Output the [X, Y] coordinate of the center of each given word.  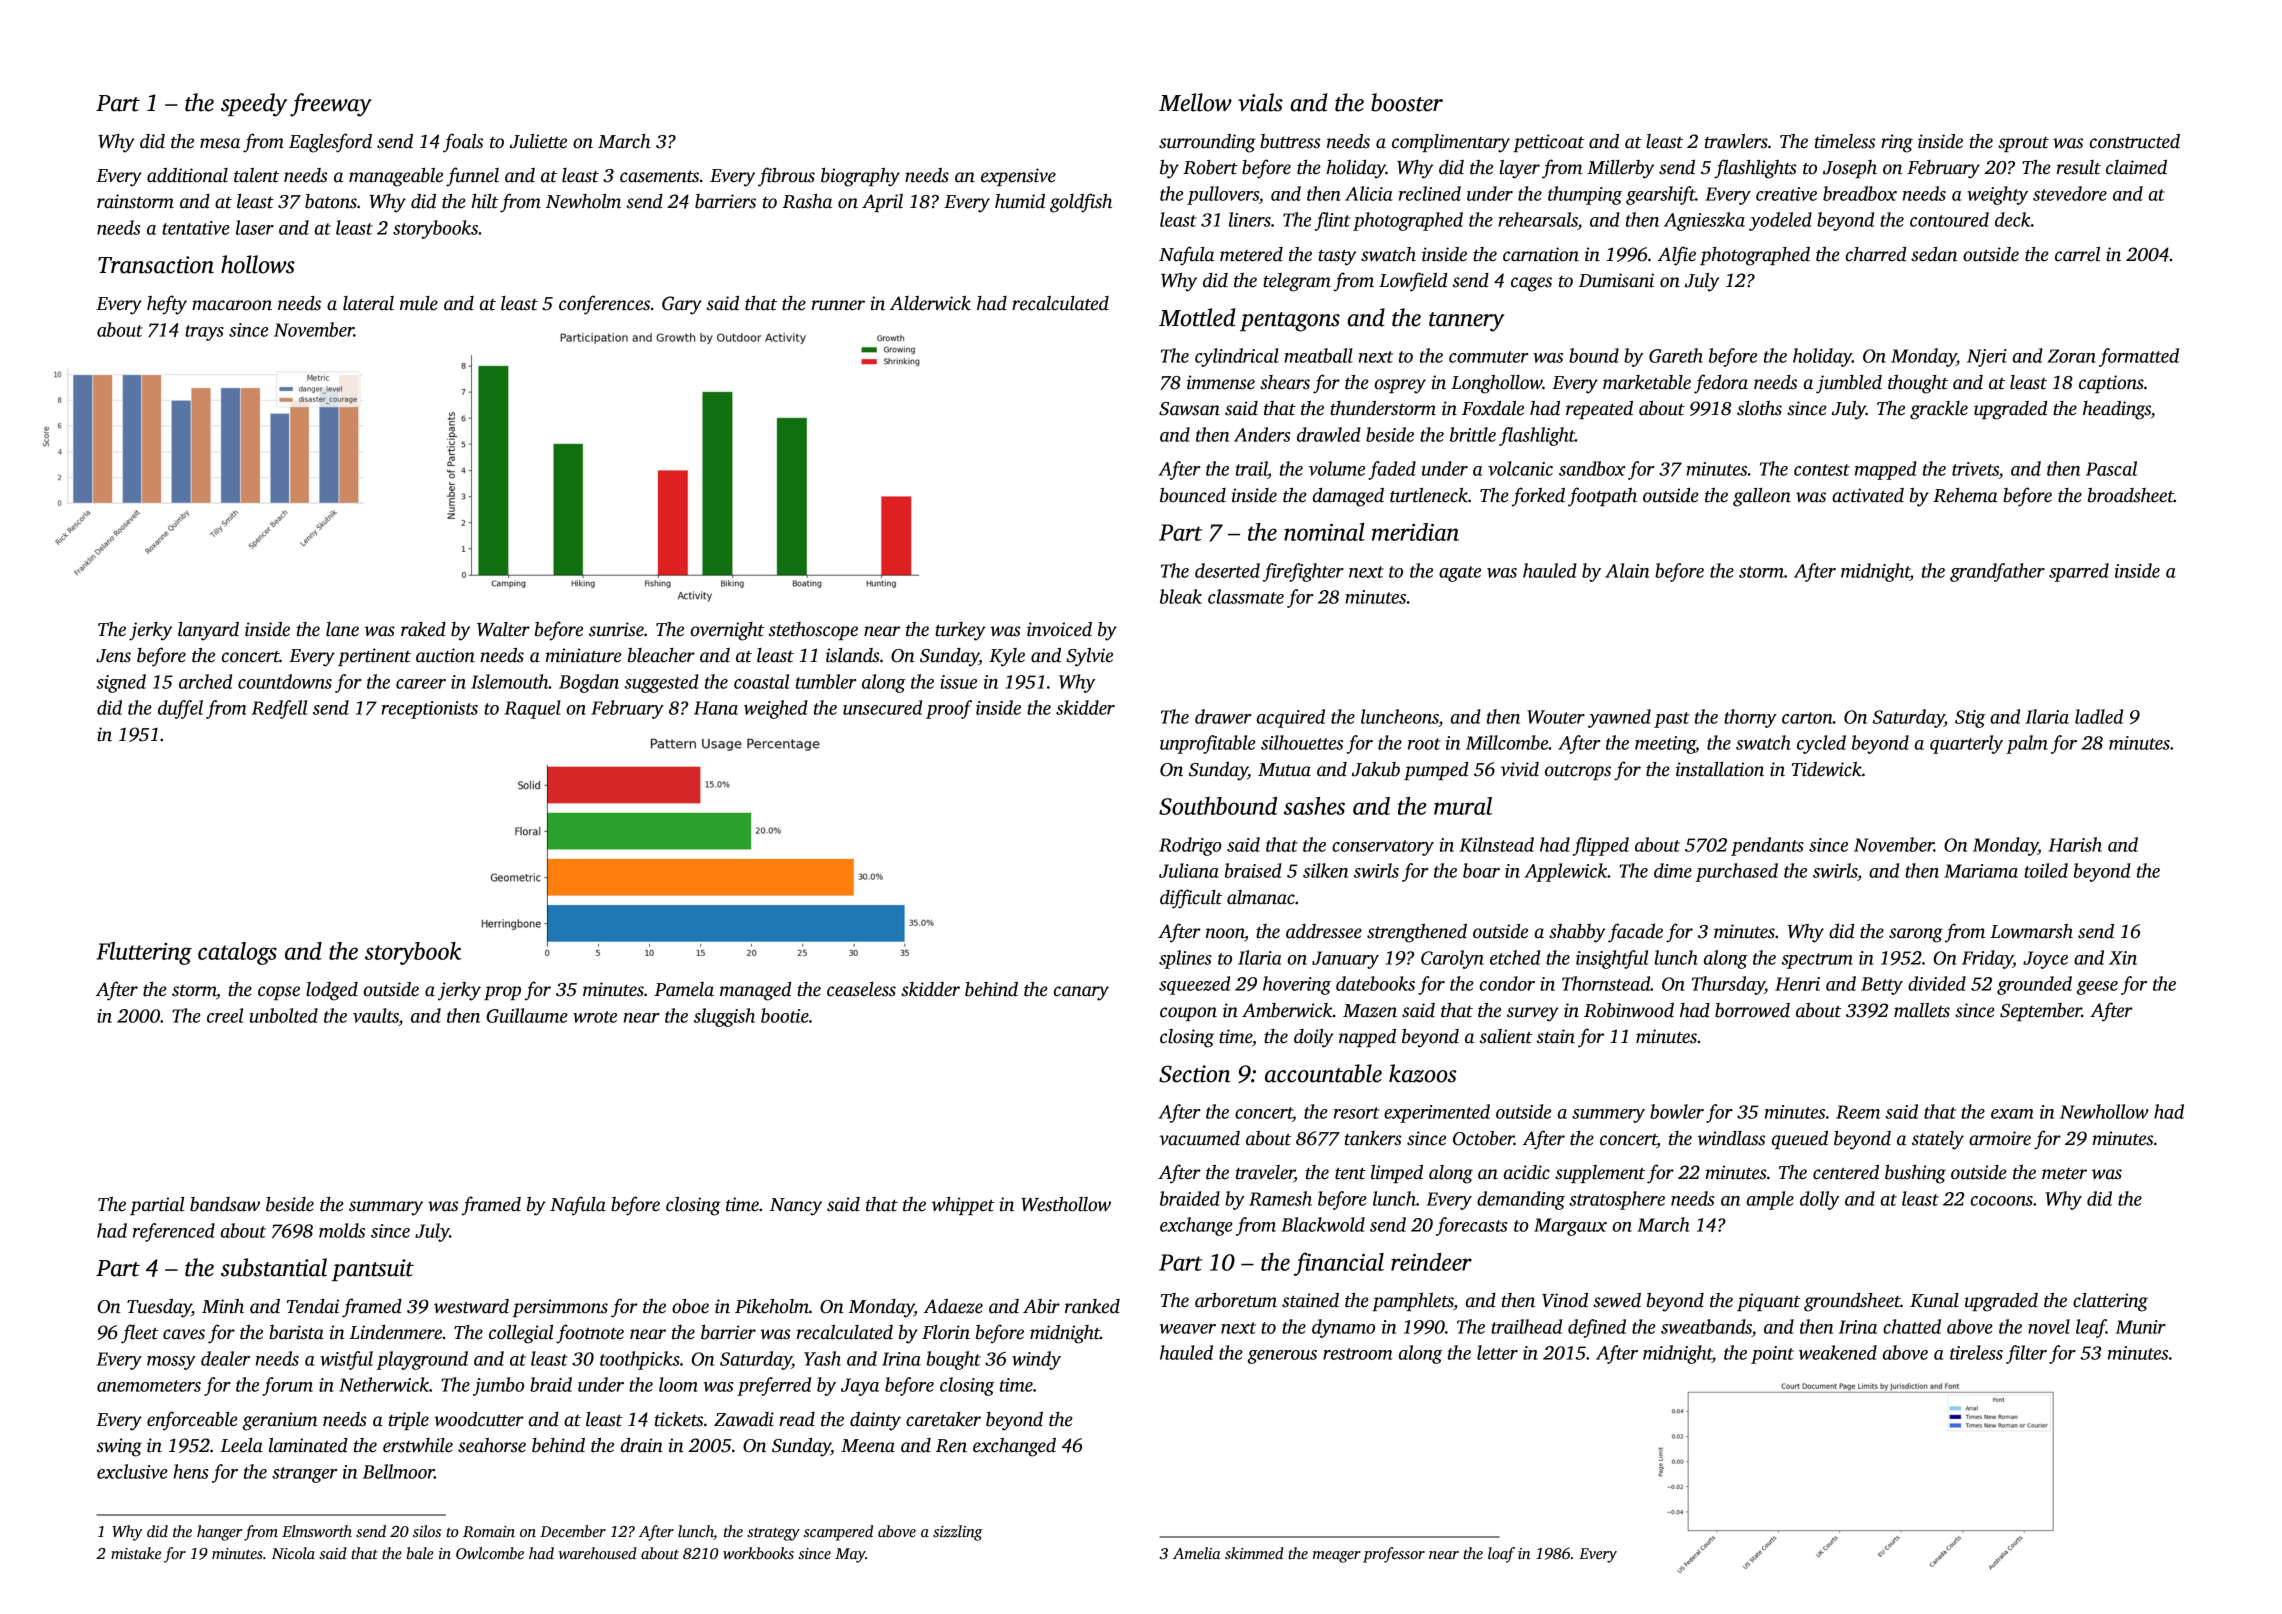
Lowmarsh [2031, 931]
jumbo [498, 1386]
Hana [716, 708]
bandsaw [225, 1204]
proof [949, 709]
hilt [485, 201]
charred [1876, 254]
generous [1282, 1357]
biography [860, 177]
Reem [1858, 1112]
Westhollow [1066, 1204]
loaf [1501, 1555]
